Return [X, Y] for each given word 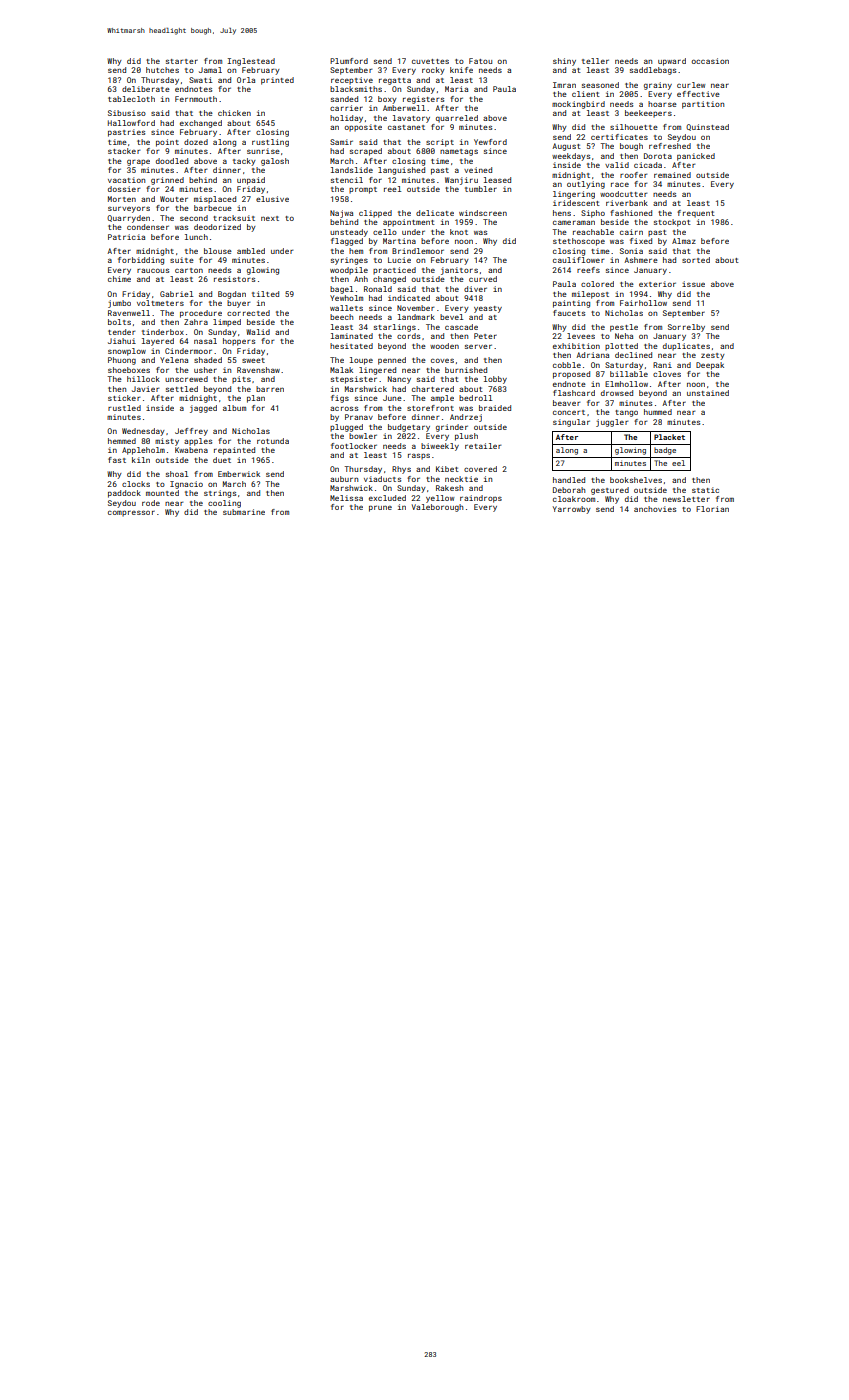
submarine [244, 512]
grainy [658, 86]
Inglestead [251, 62]
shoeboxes [129, 370]
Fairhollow [643, 303]
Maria [456, 89]
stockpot [672, 223]
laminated [352, 336]
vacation [126, 180]
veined [478, 170]
